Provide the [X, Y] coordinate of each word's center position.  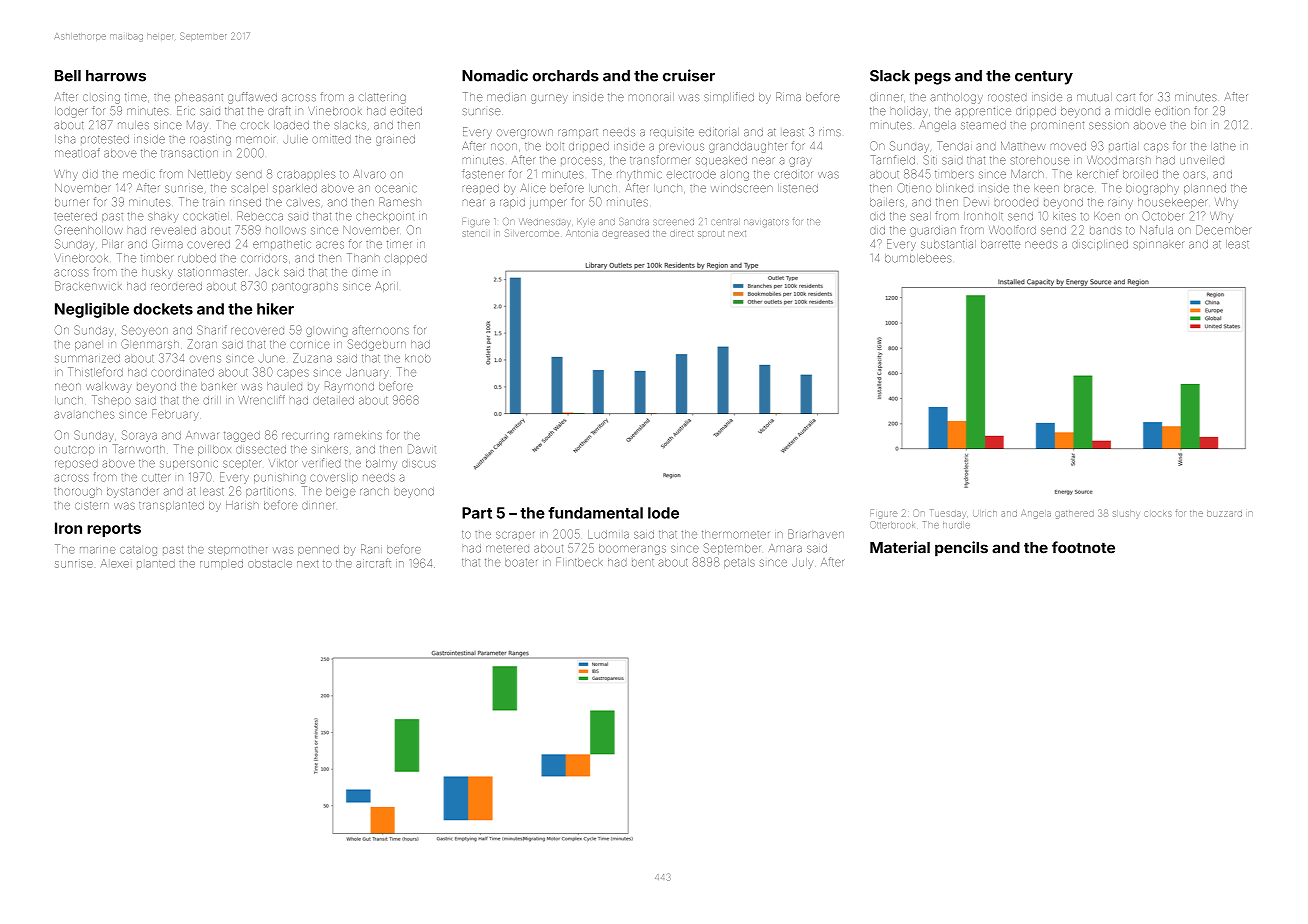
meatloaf [77, 153]
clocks [1158, 514]
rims [830, 133]
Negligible [92, 310]
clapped [405, 259]
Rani [371, 549]
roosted [1007, 97]
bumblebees [918, 258]
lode [663, 513]
